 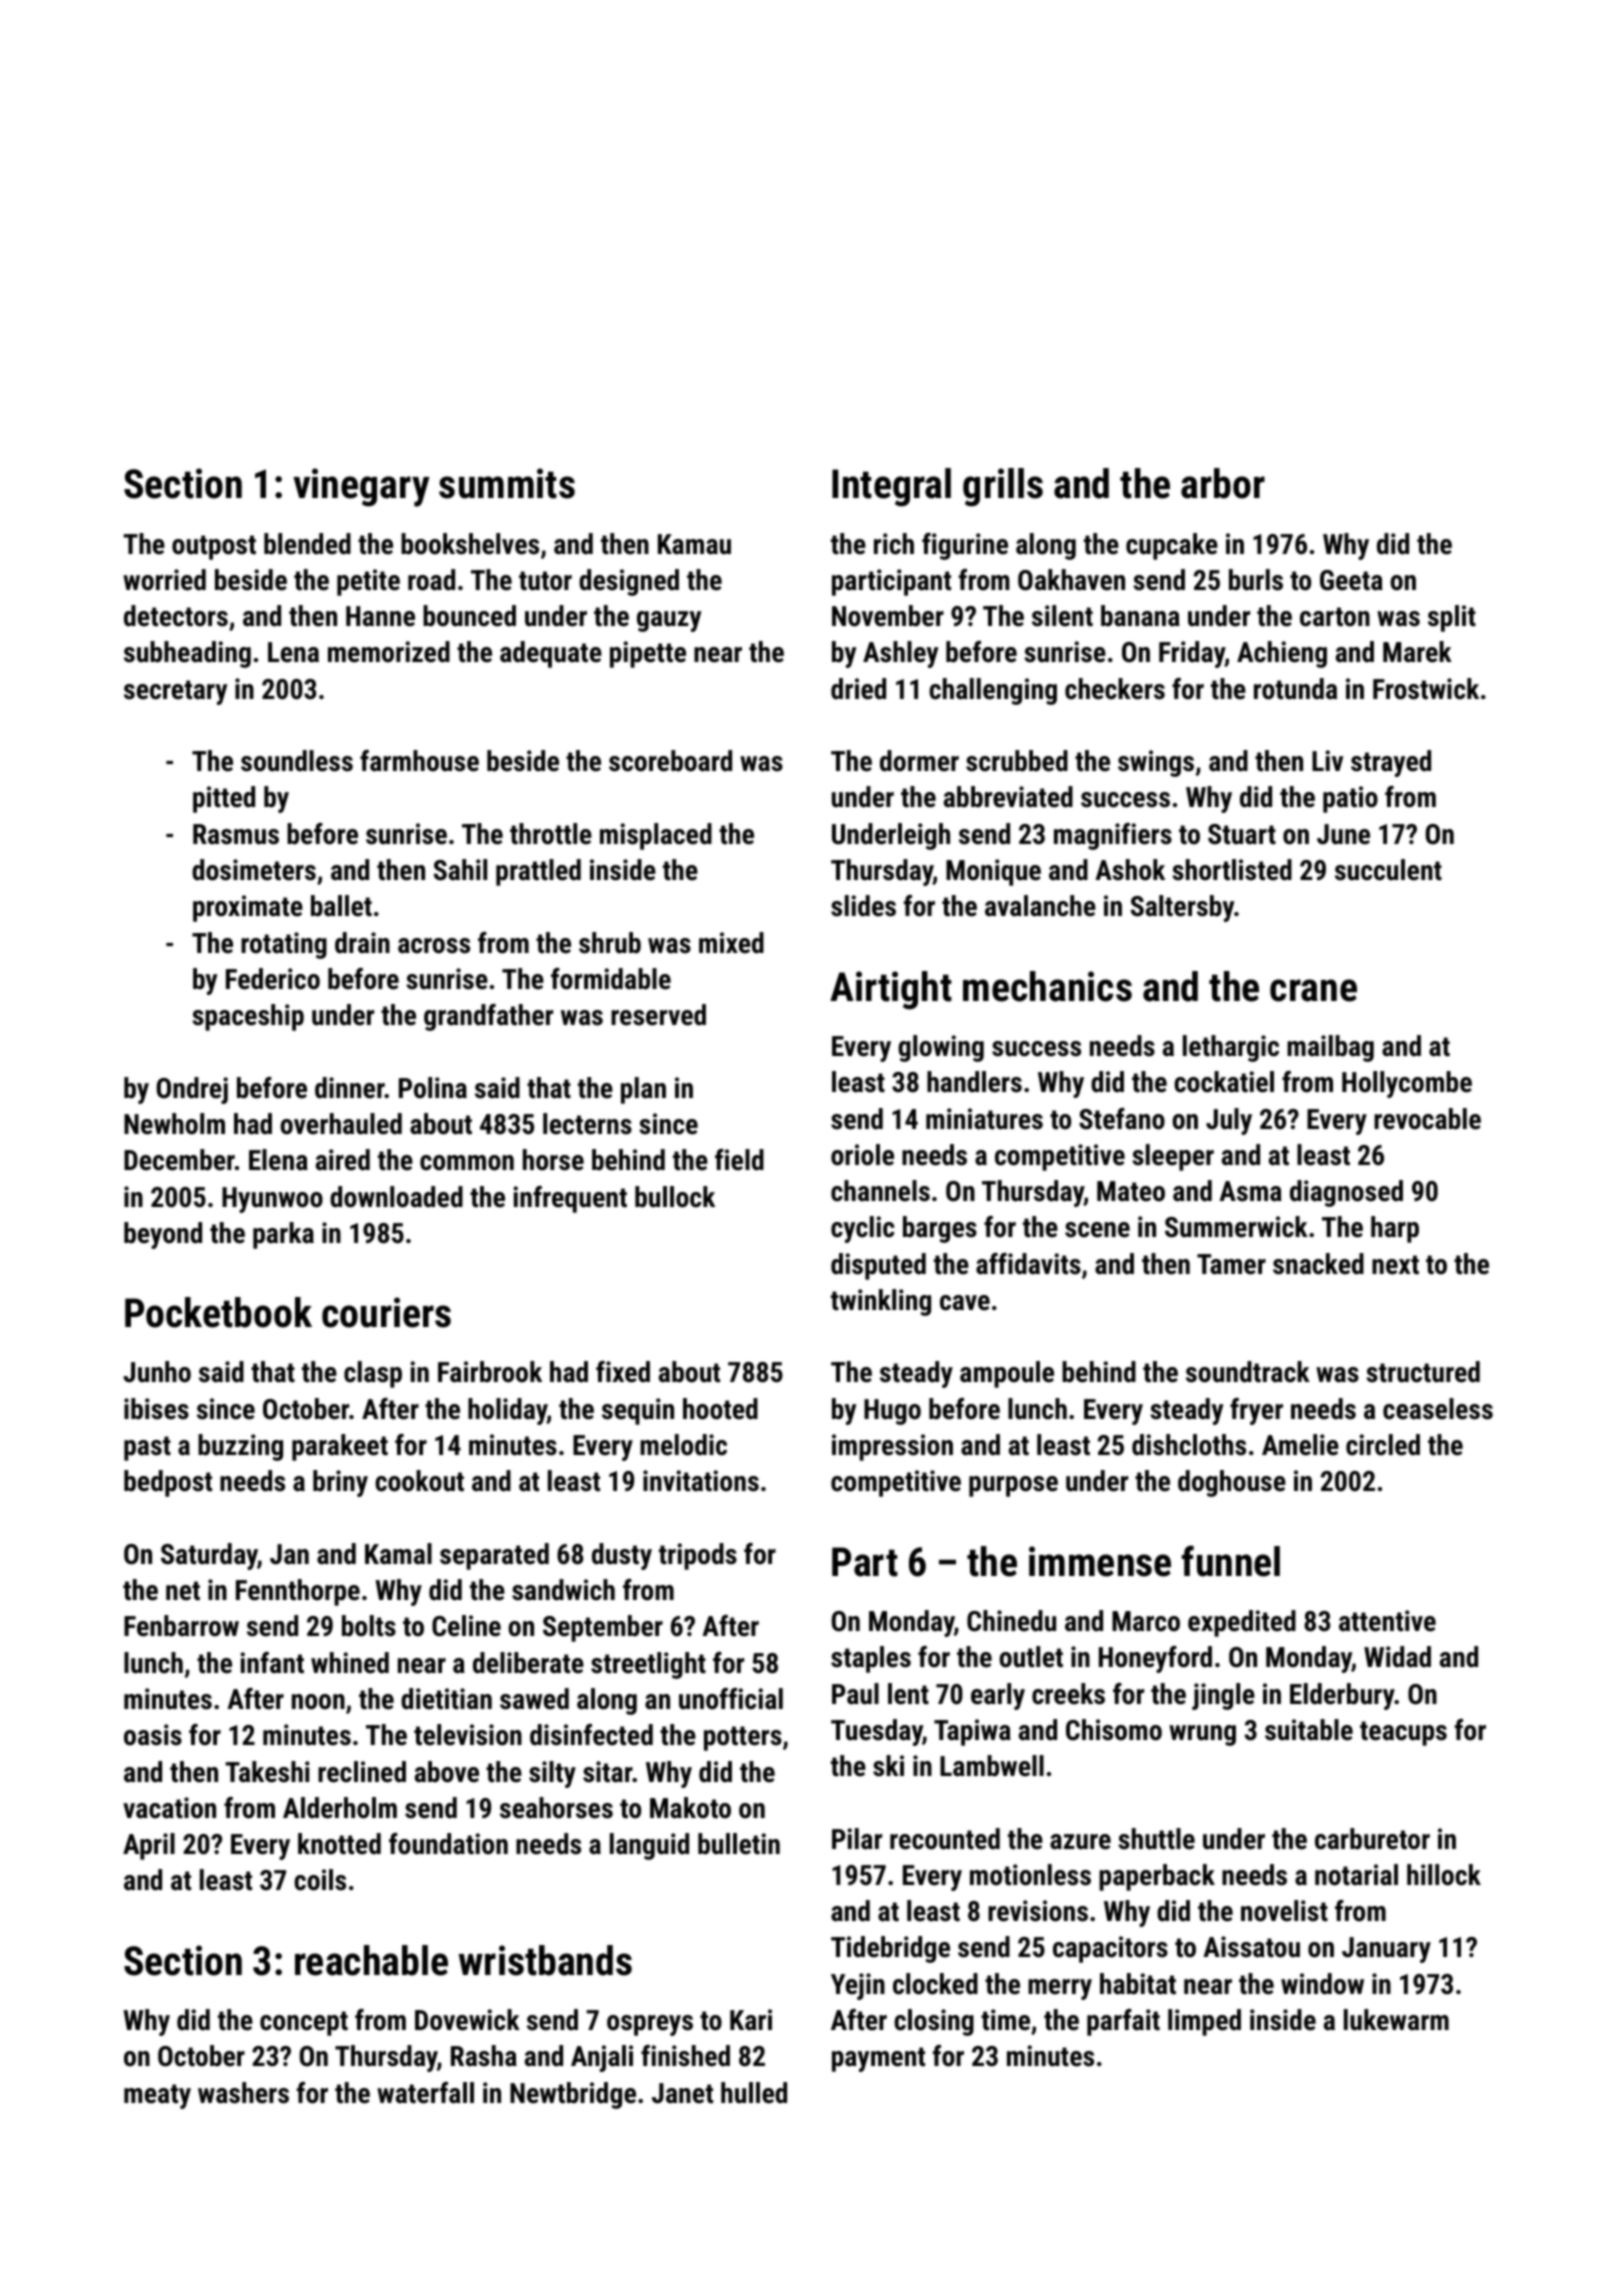 What do you see at coordinates (1007, 1374) in the image?
I see `ampoule` at bounding box center [1007, 1374].
